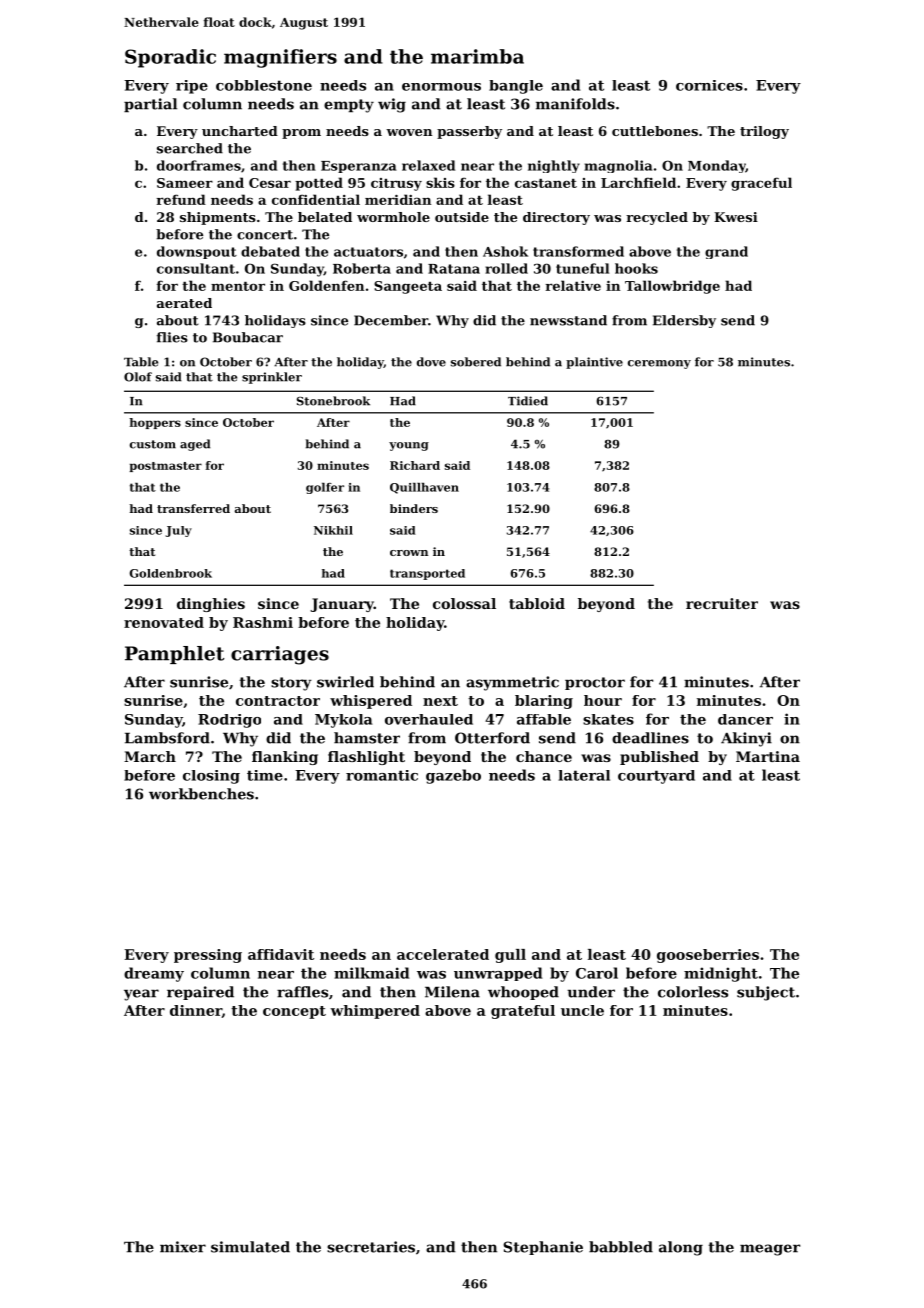 This screenshot has height=1308, width=924. What do you see at coordinates (543, 1248) in the screenshot?
I see `Stephanie` at bounding box center [543, 1248].
